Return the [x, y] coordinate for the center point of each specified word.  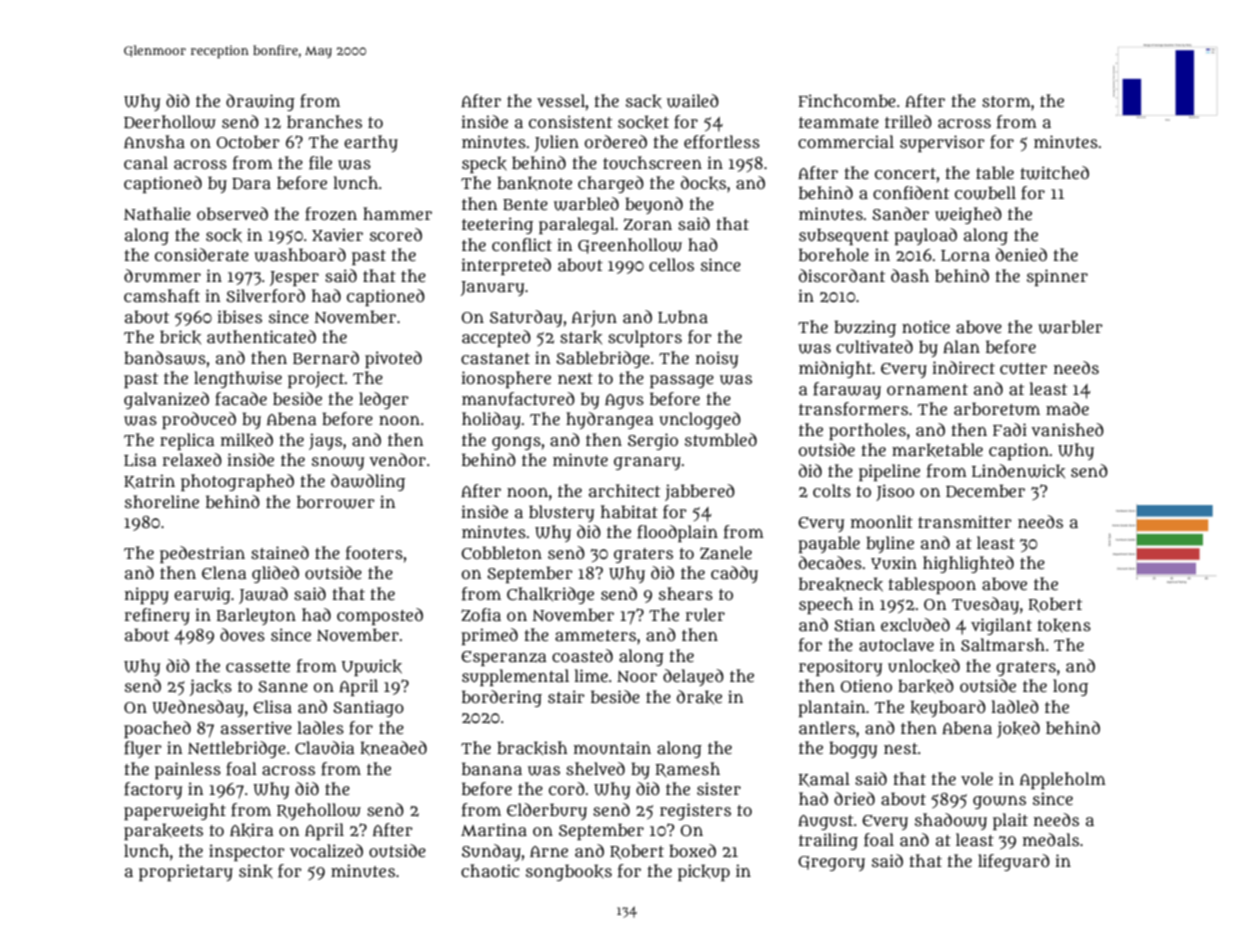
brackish [532, 748]
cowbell [985, 193]
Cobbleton [502, 552]
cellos [671, 264]
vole [977, 778]
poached [157, 729]
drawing [260, 102]
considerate [202, 254]
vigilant [1001, 626]
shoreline [162, 501]
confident [911, 193]
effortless [722, 142]
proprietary [186, 872]
